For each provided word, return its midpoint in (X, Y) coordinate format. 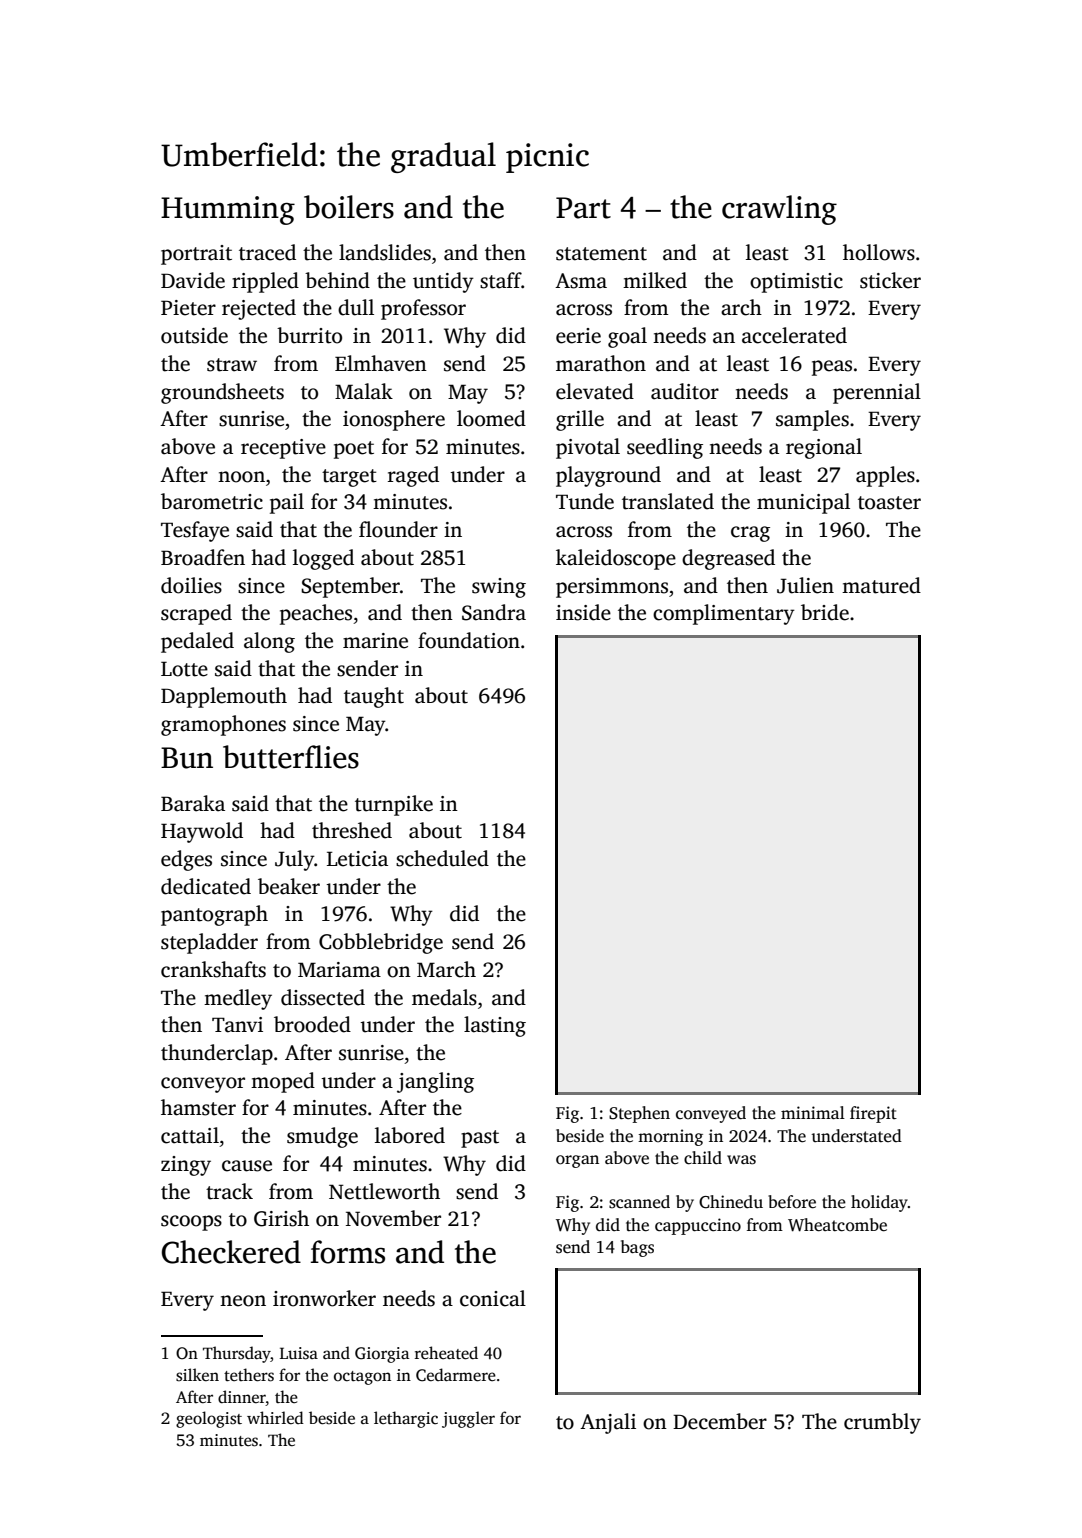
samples (812, 420)
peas (832, 368)
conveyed (711, 1114)
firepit (873, 1114)
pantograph (214, 915)
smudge (322, 1137)
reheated (446, 1353)
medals (444, 997)
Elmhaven (381, 363)
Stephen (639, 1114)
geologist (209, 1419)
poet (354, 450)
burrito (309, 335)
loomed (491, 418)
